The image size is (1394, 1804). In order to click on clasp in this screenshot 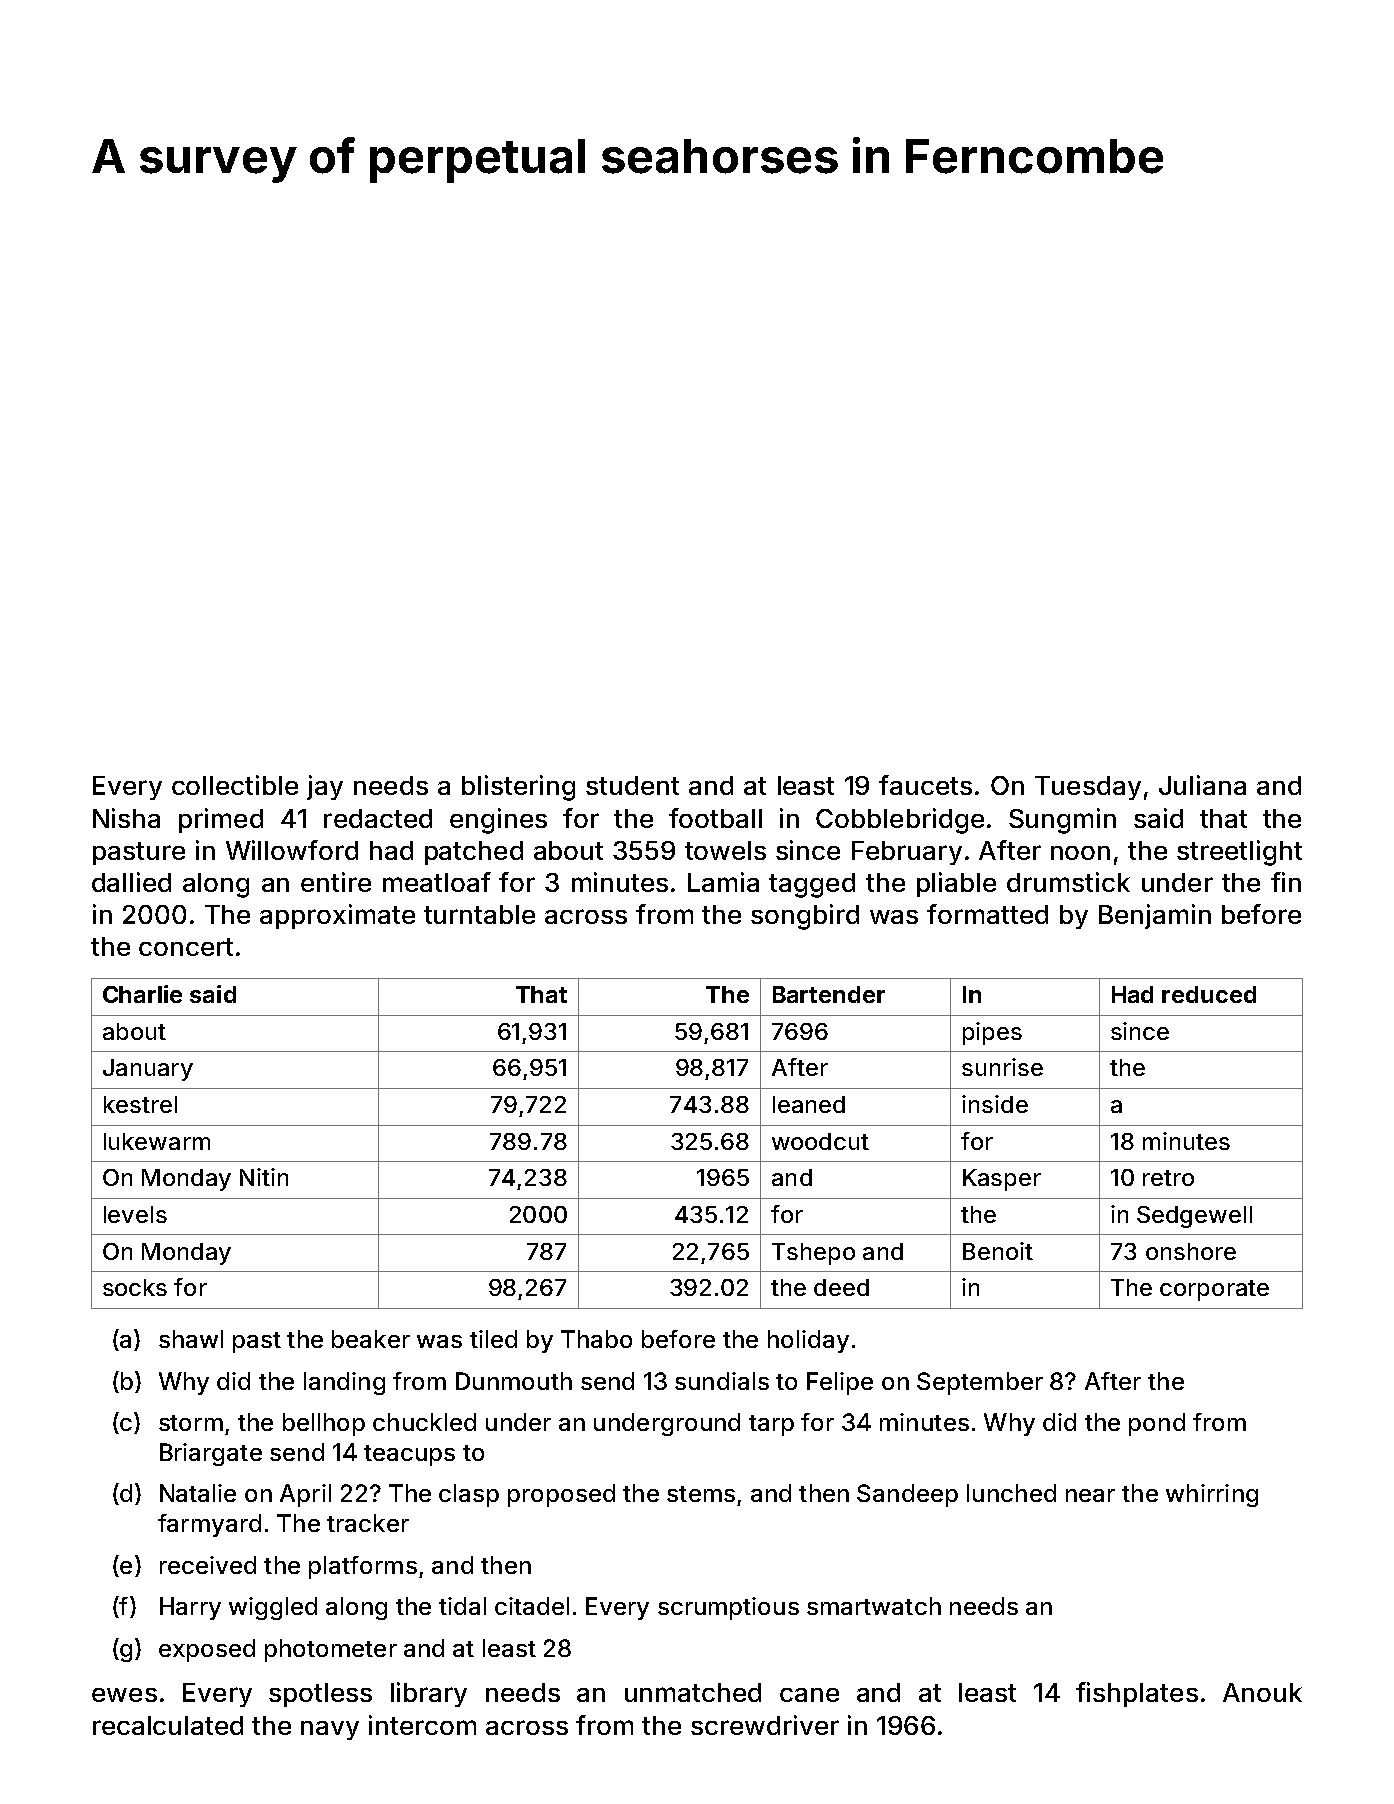, I will do `click(469, 1495)`.
